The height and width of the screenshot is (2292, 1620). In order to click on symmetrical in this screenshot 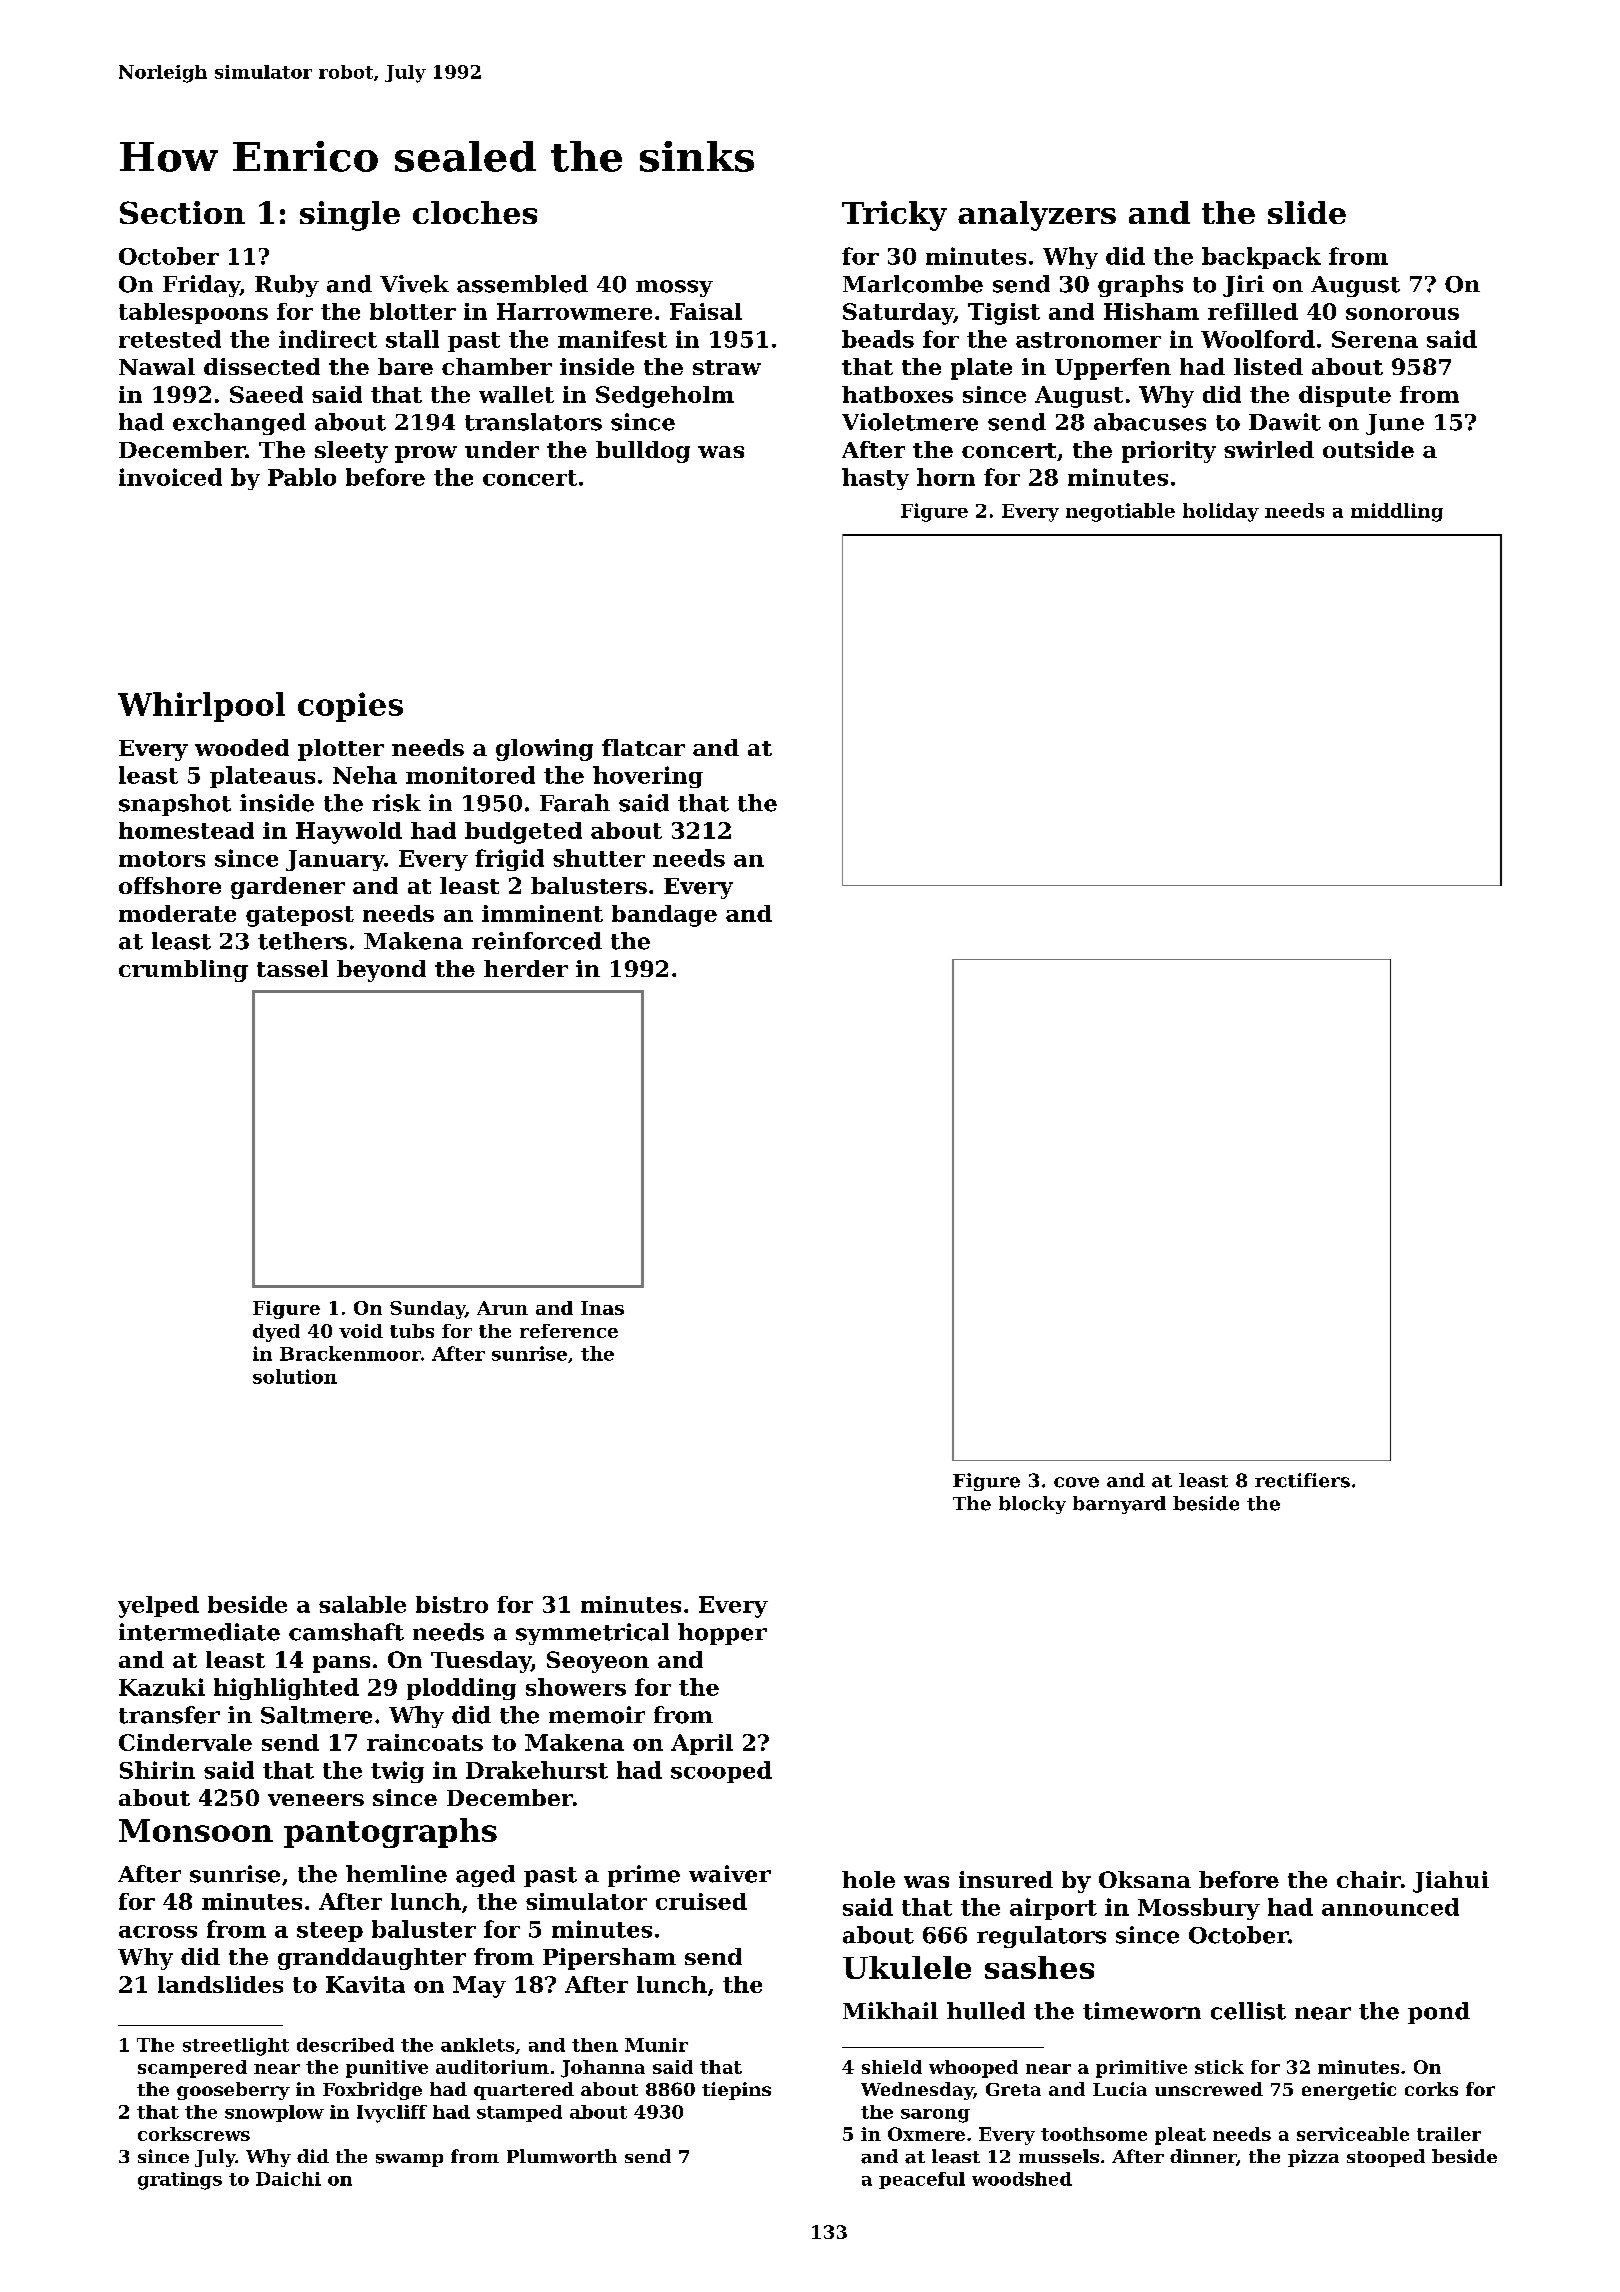, I will do `click(592, 1634)`.
